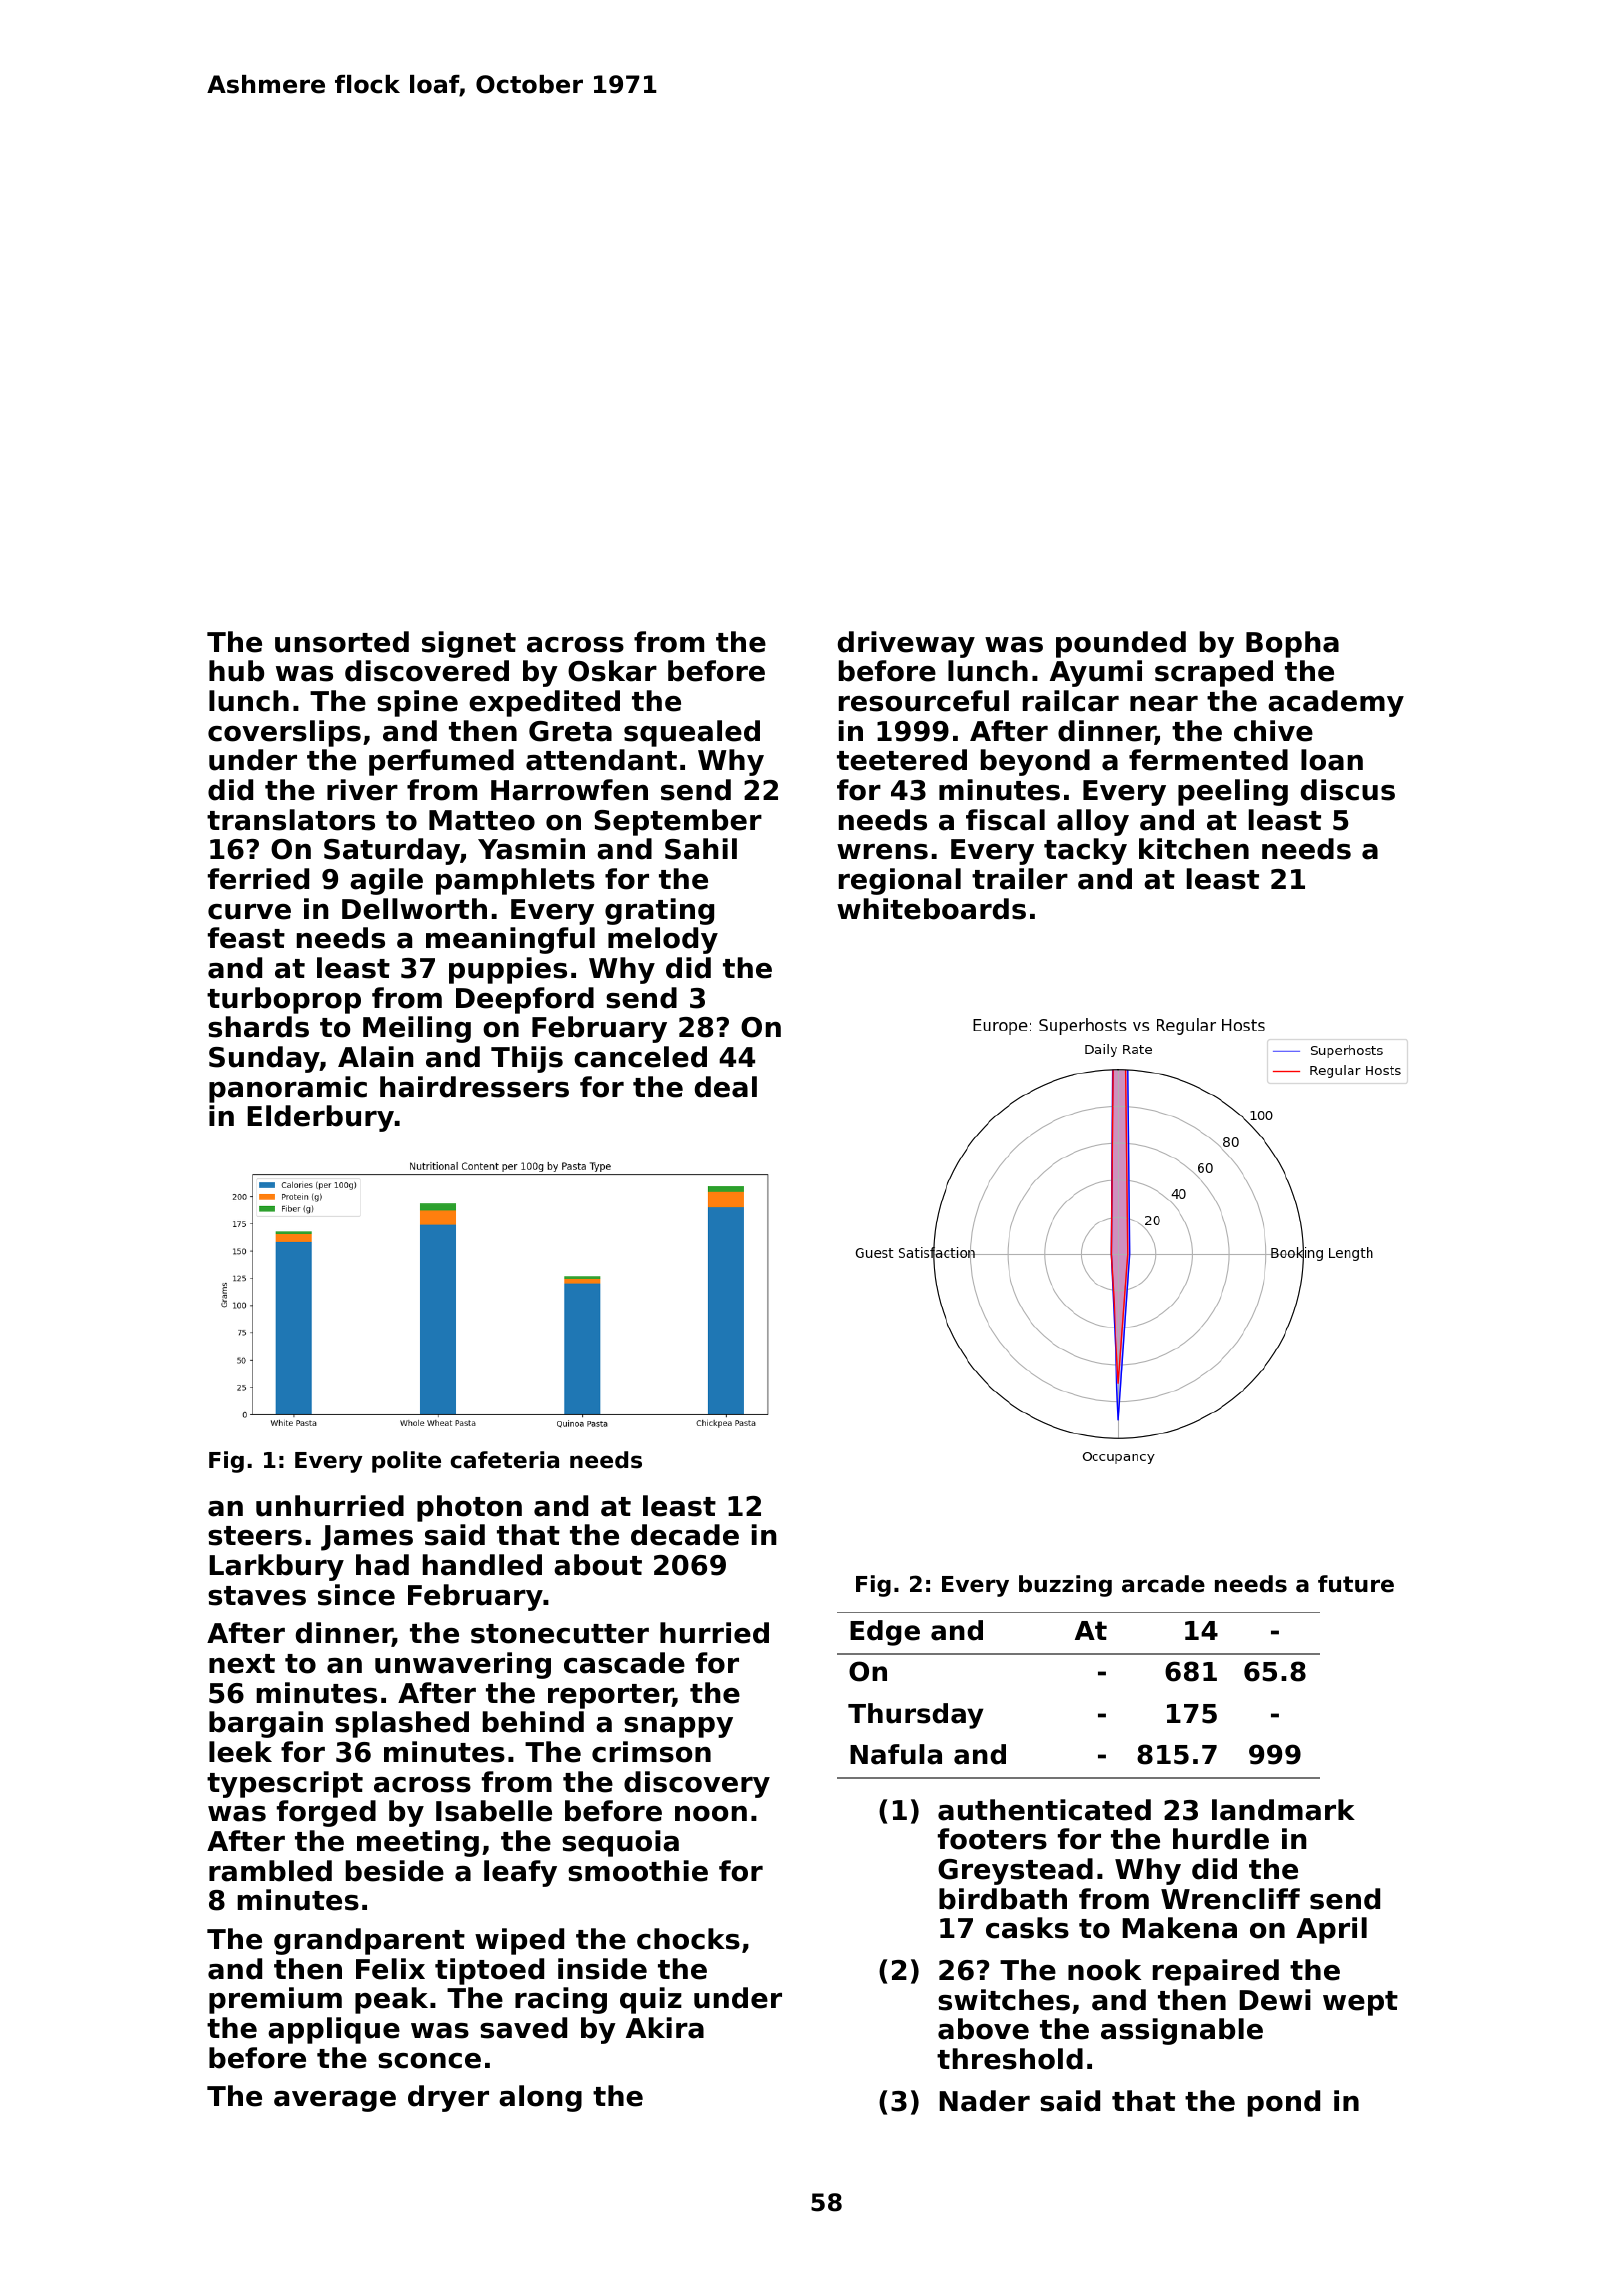  Describe the element at coordinates (335, 2101) in the screenshot. I see `average` at that location.
